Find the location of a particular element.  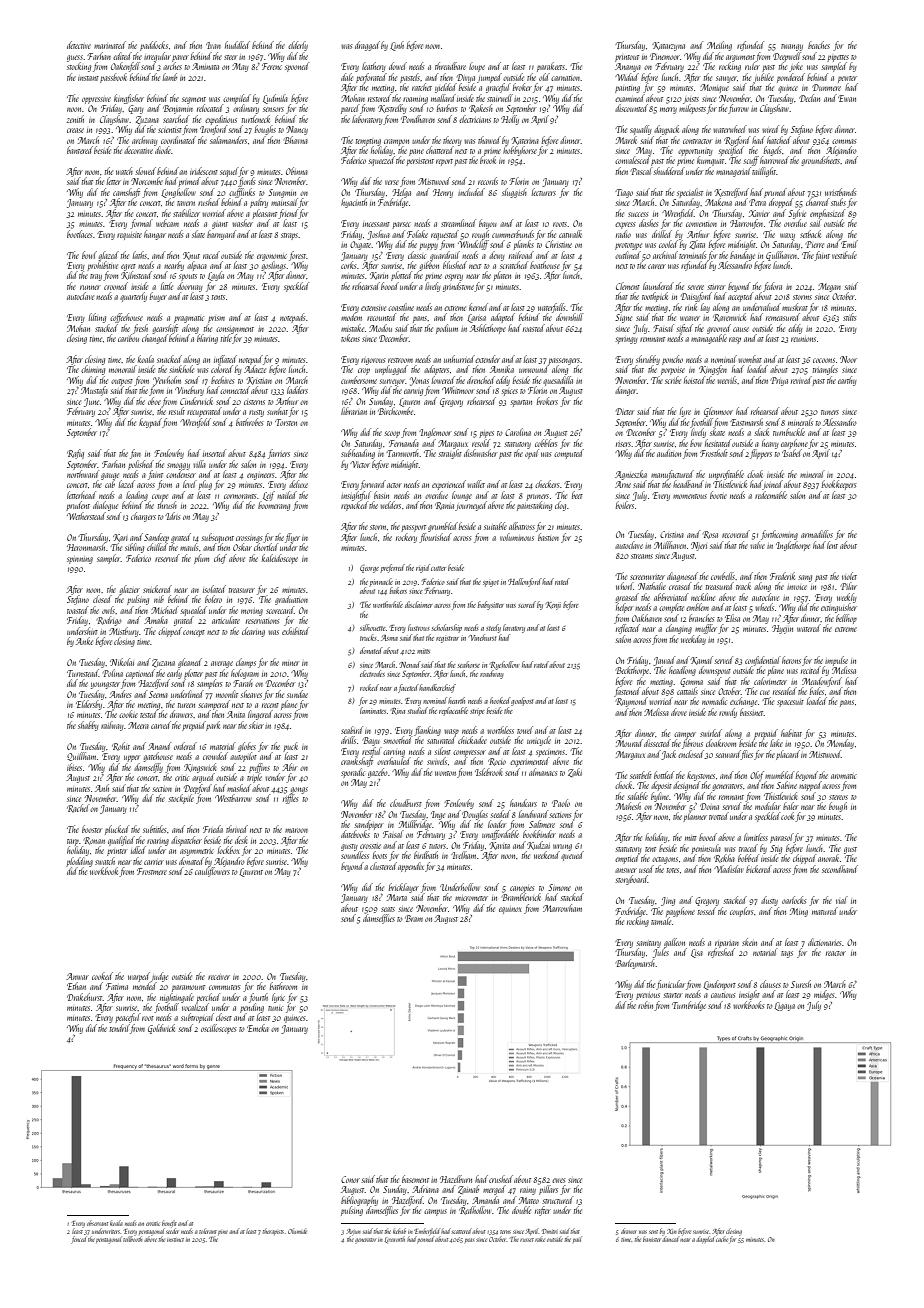

Jawad is located at coordinates (664, 661).
